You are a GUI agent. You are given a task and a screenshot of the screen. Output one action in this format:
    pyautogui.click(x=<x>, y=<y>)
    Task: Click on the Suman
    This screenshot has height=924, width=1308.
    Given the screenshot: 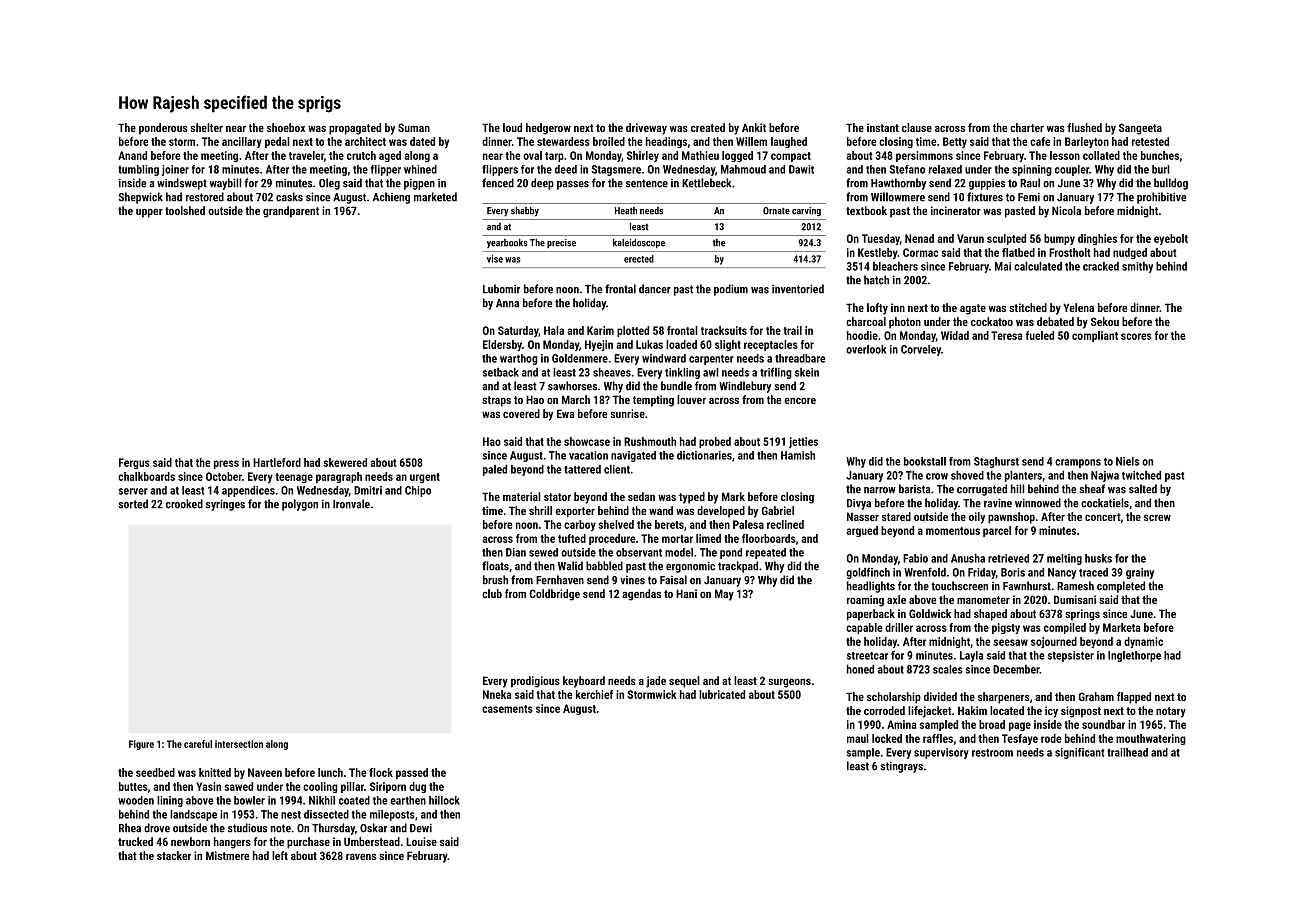 What is the action you would take?
    pyautogui.click(x=414, y=127)
